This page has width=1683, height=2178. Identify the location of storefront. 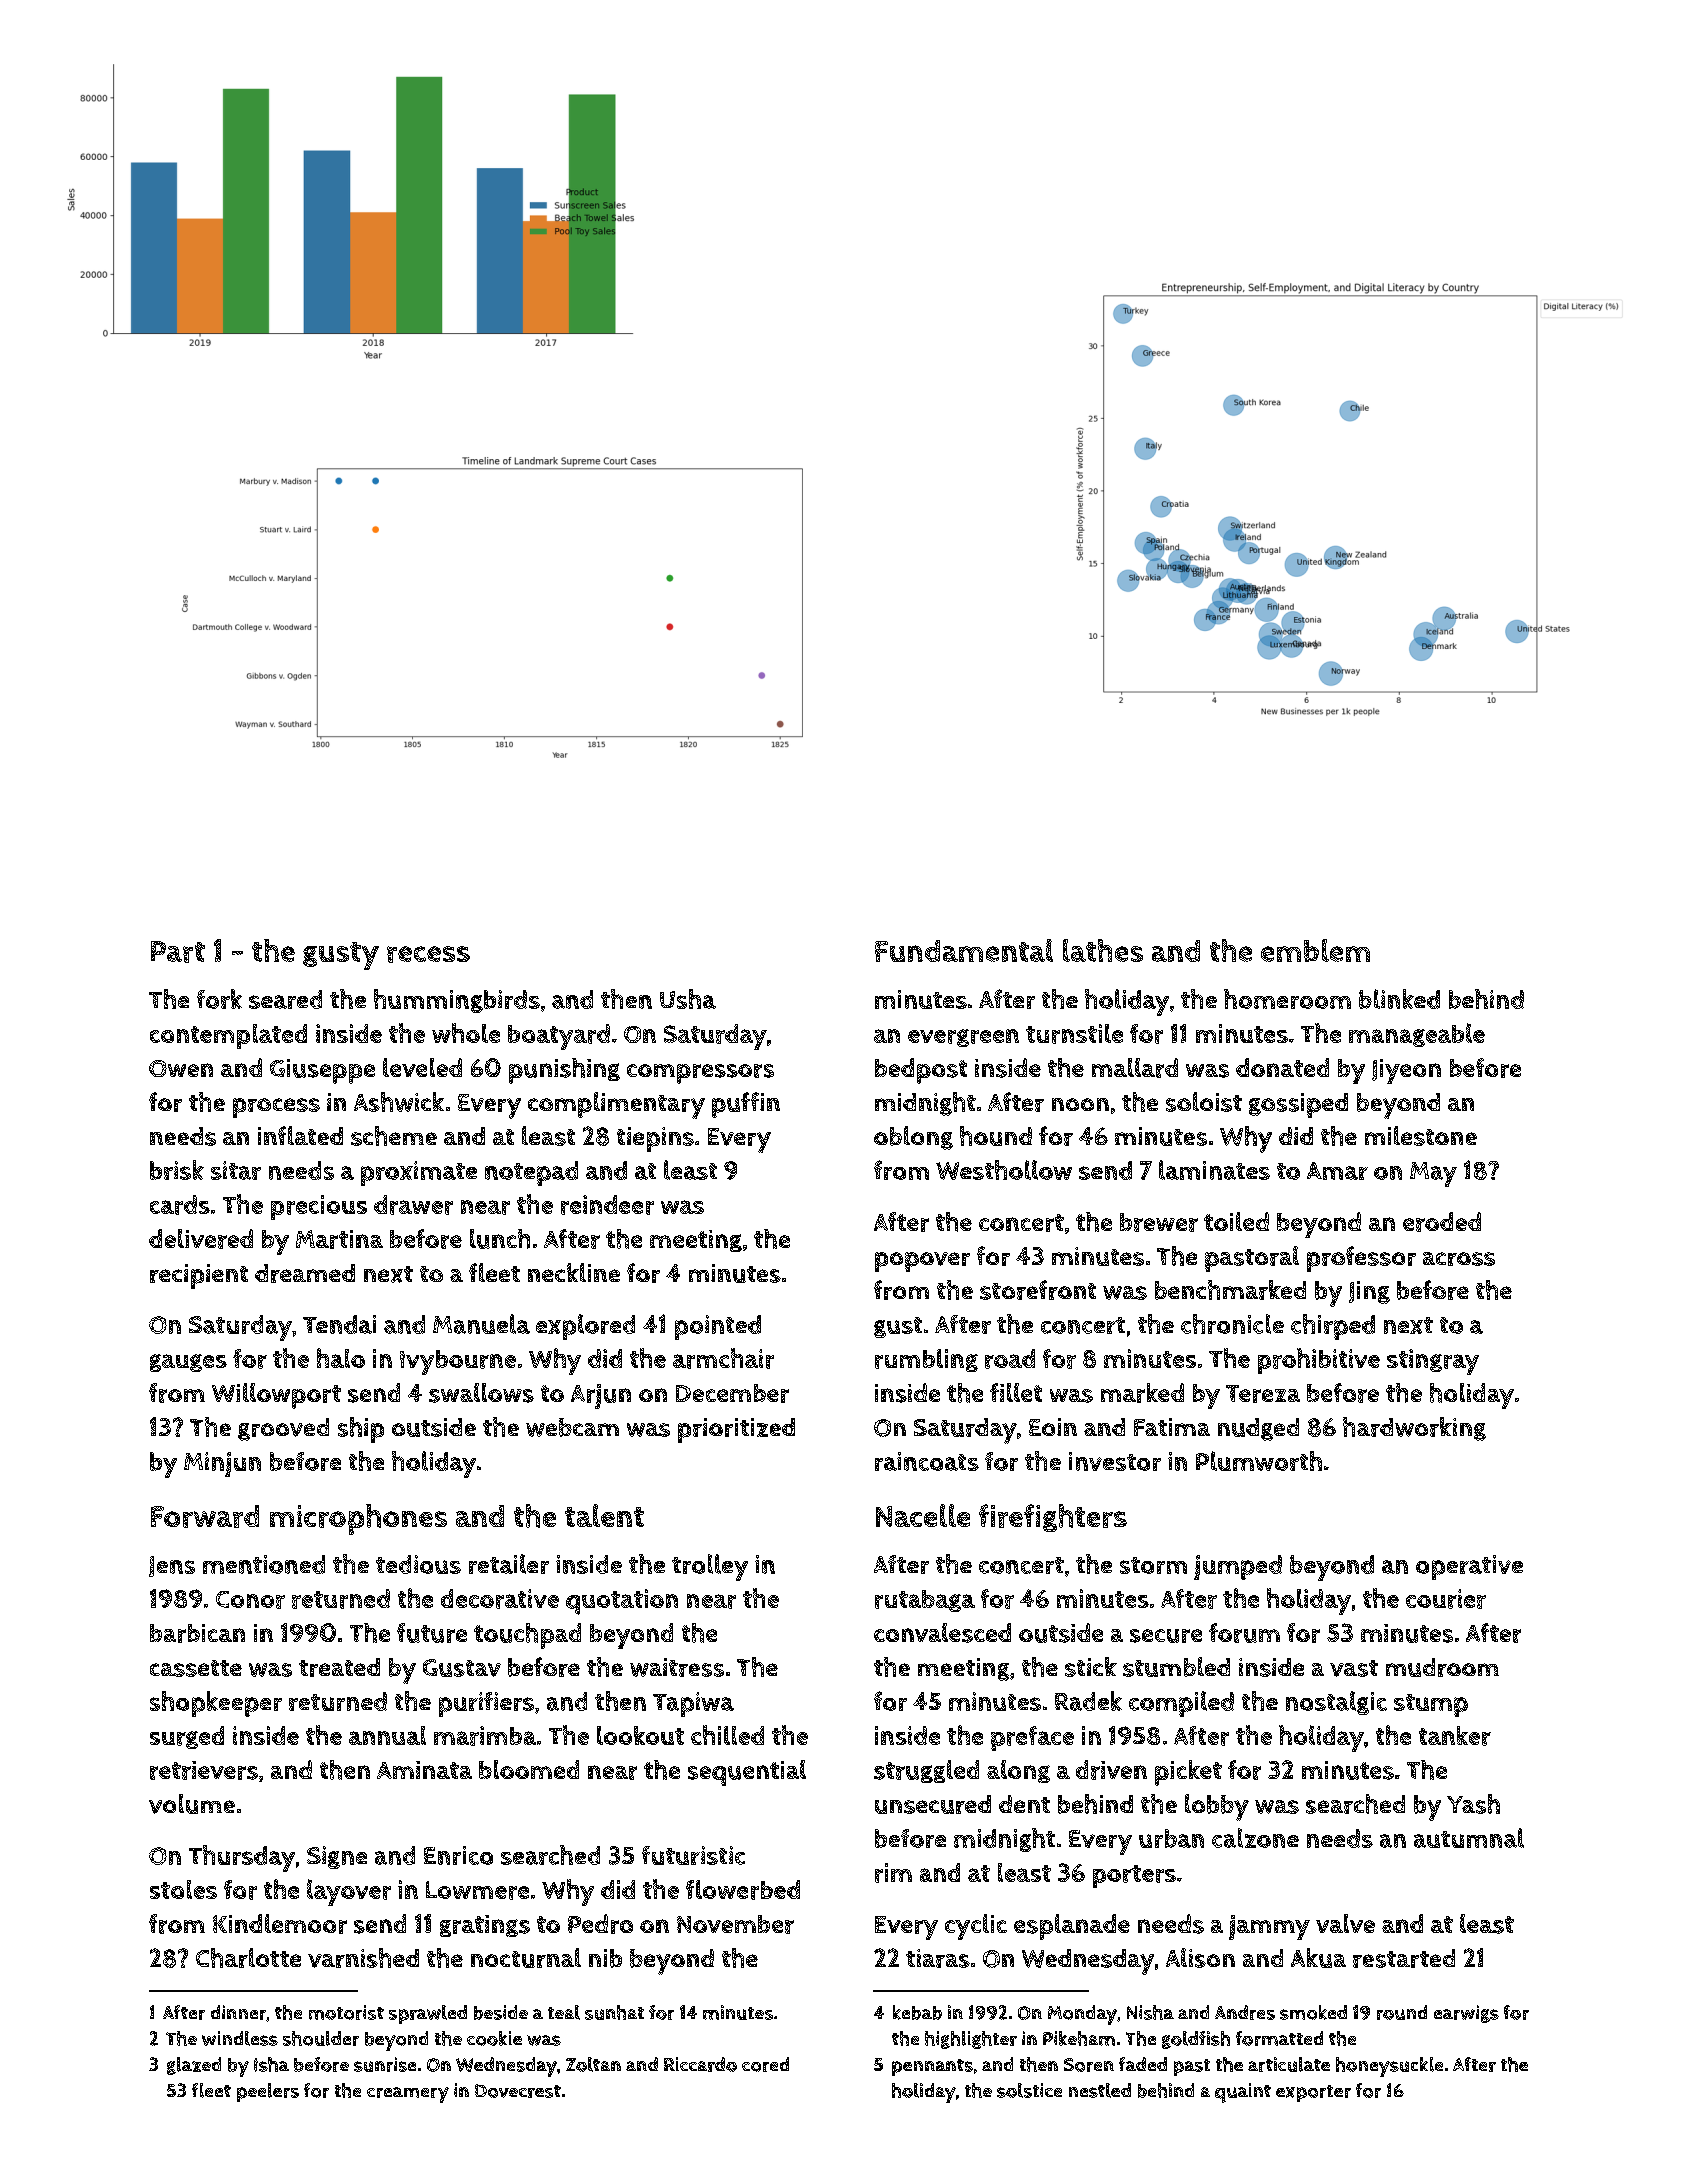
(1038, 1290).
